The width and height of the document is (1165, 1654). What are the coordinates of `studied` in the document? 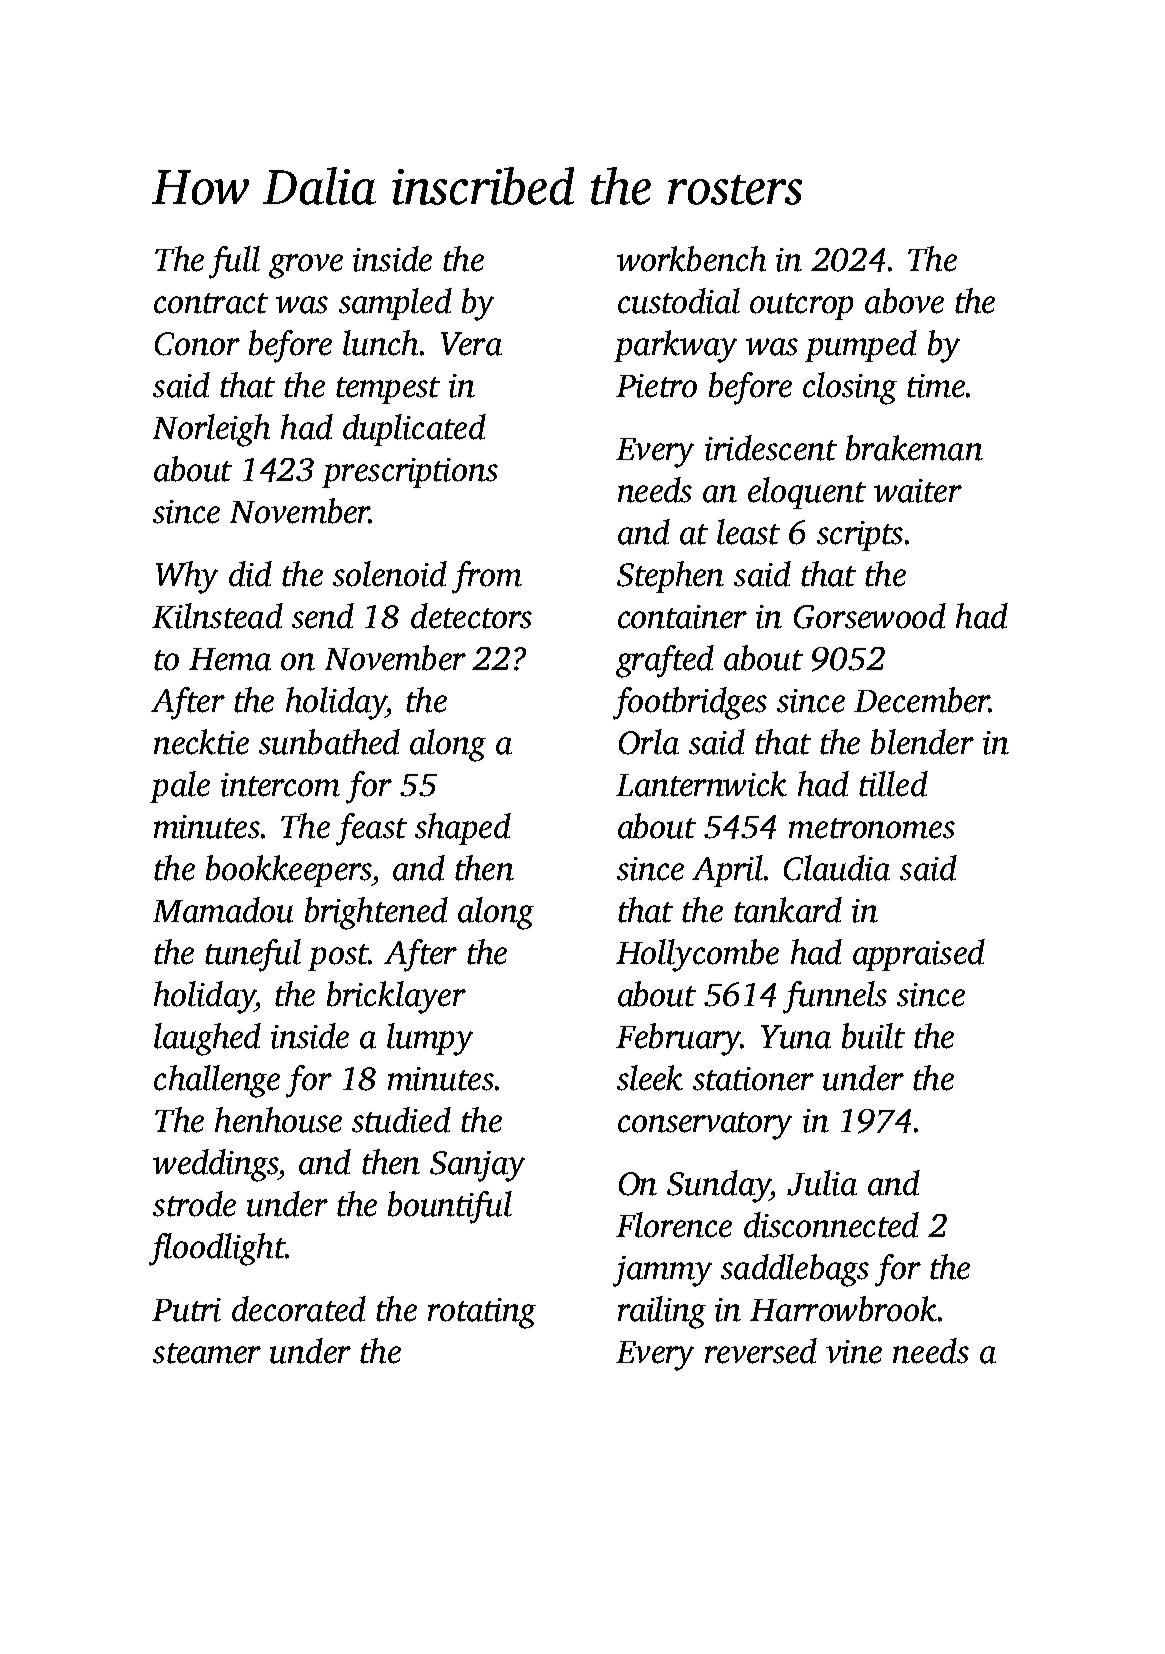 It's located at (401, 1120).
